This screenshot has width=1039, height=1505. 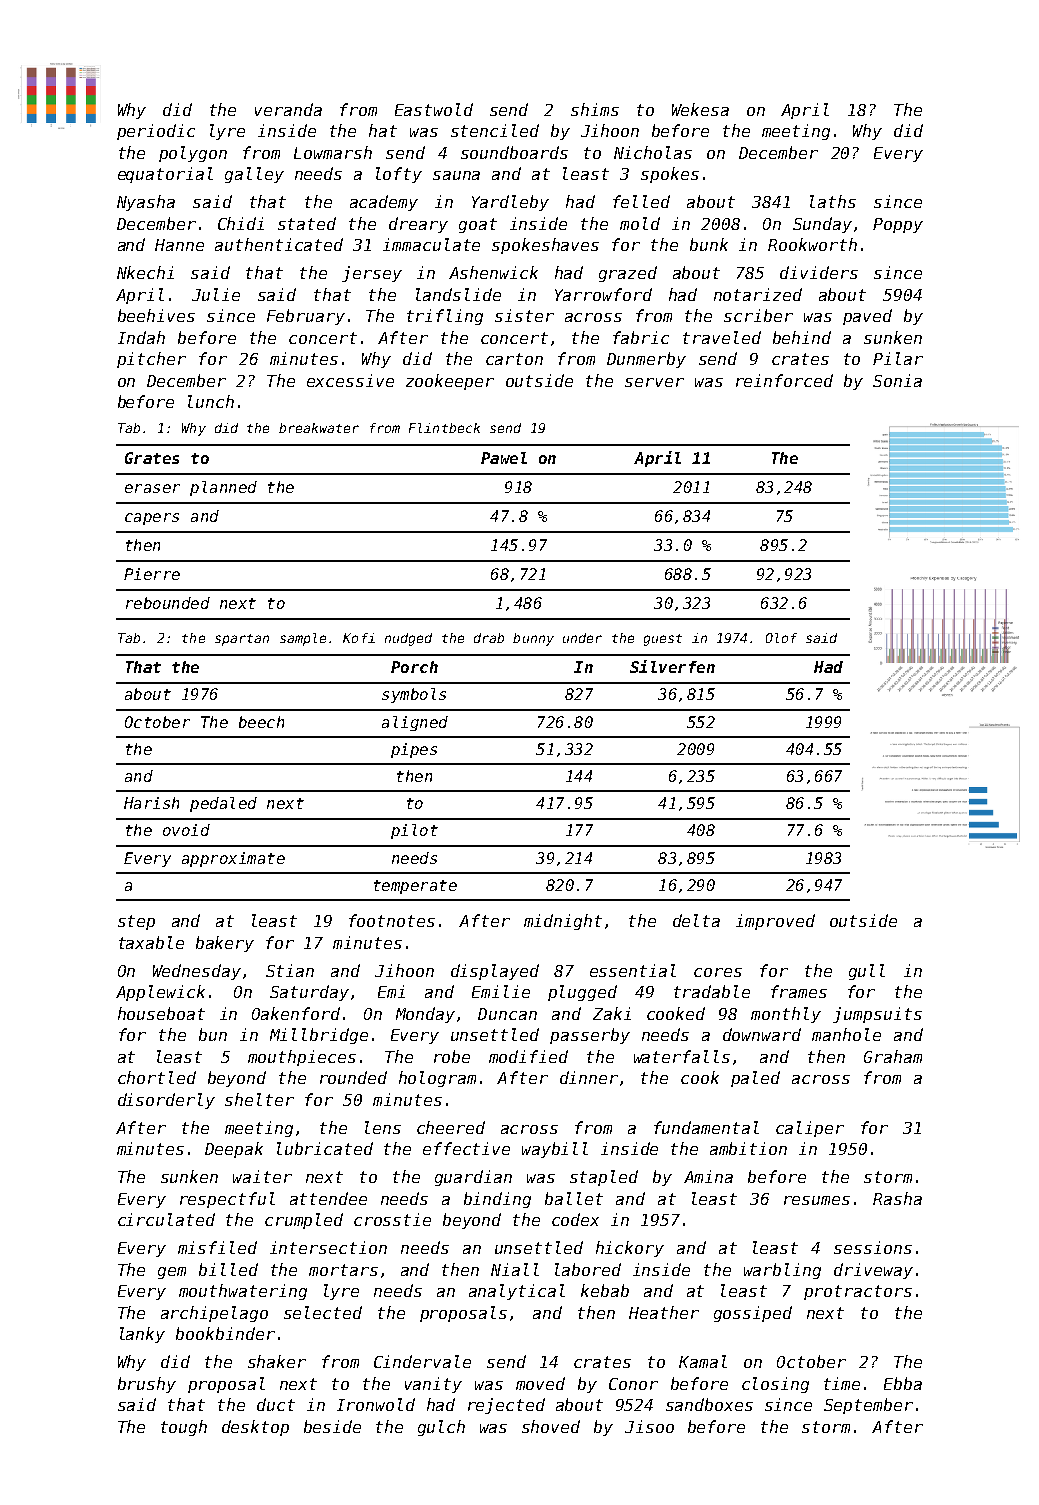 What do you see at coordinates (414, 831) in the screenshot?
I see `pilot` at bounding box center [414, 831].
